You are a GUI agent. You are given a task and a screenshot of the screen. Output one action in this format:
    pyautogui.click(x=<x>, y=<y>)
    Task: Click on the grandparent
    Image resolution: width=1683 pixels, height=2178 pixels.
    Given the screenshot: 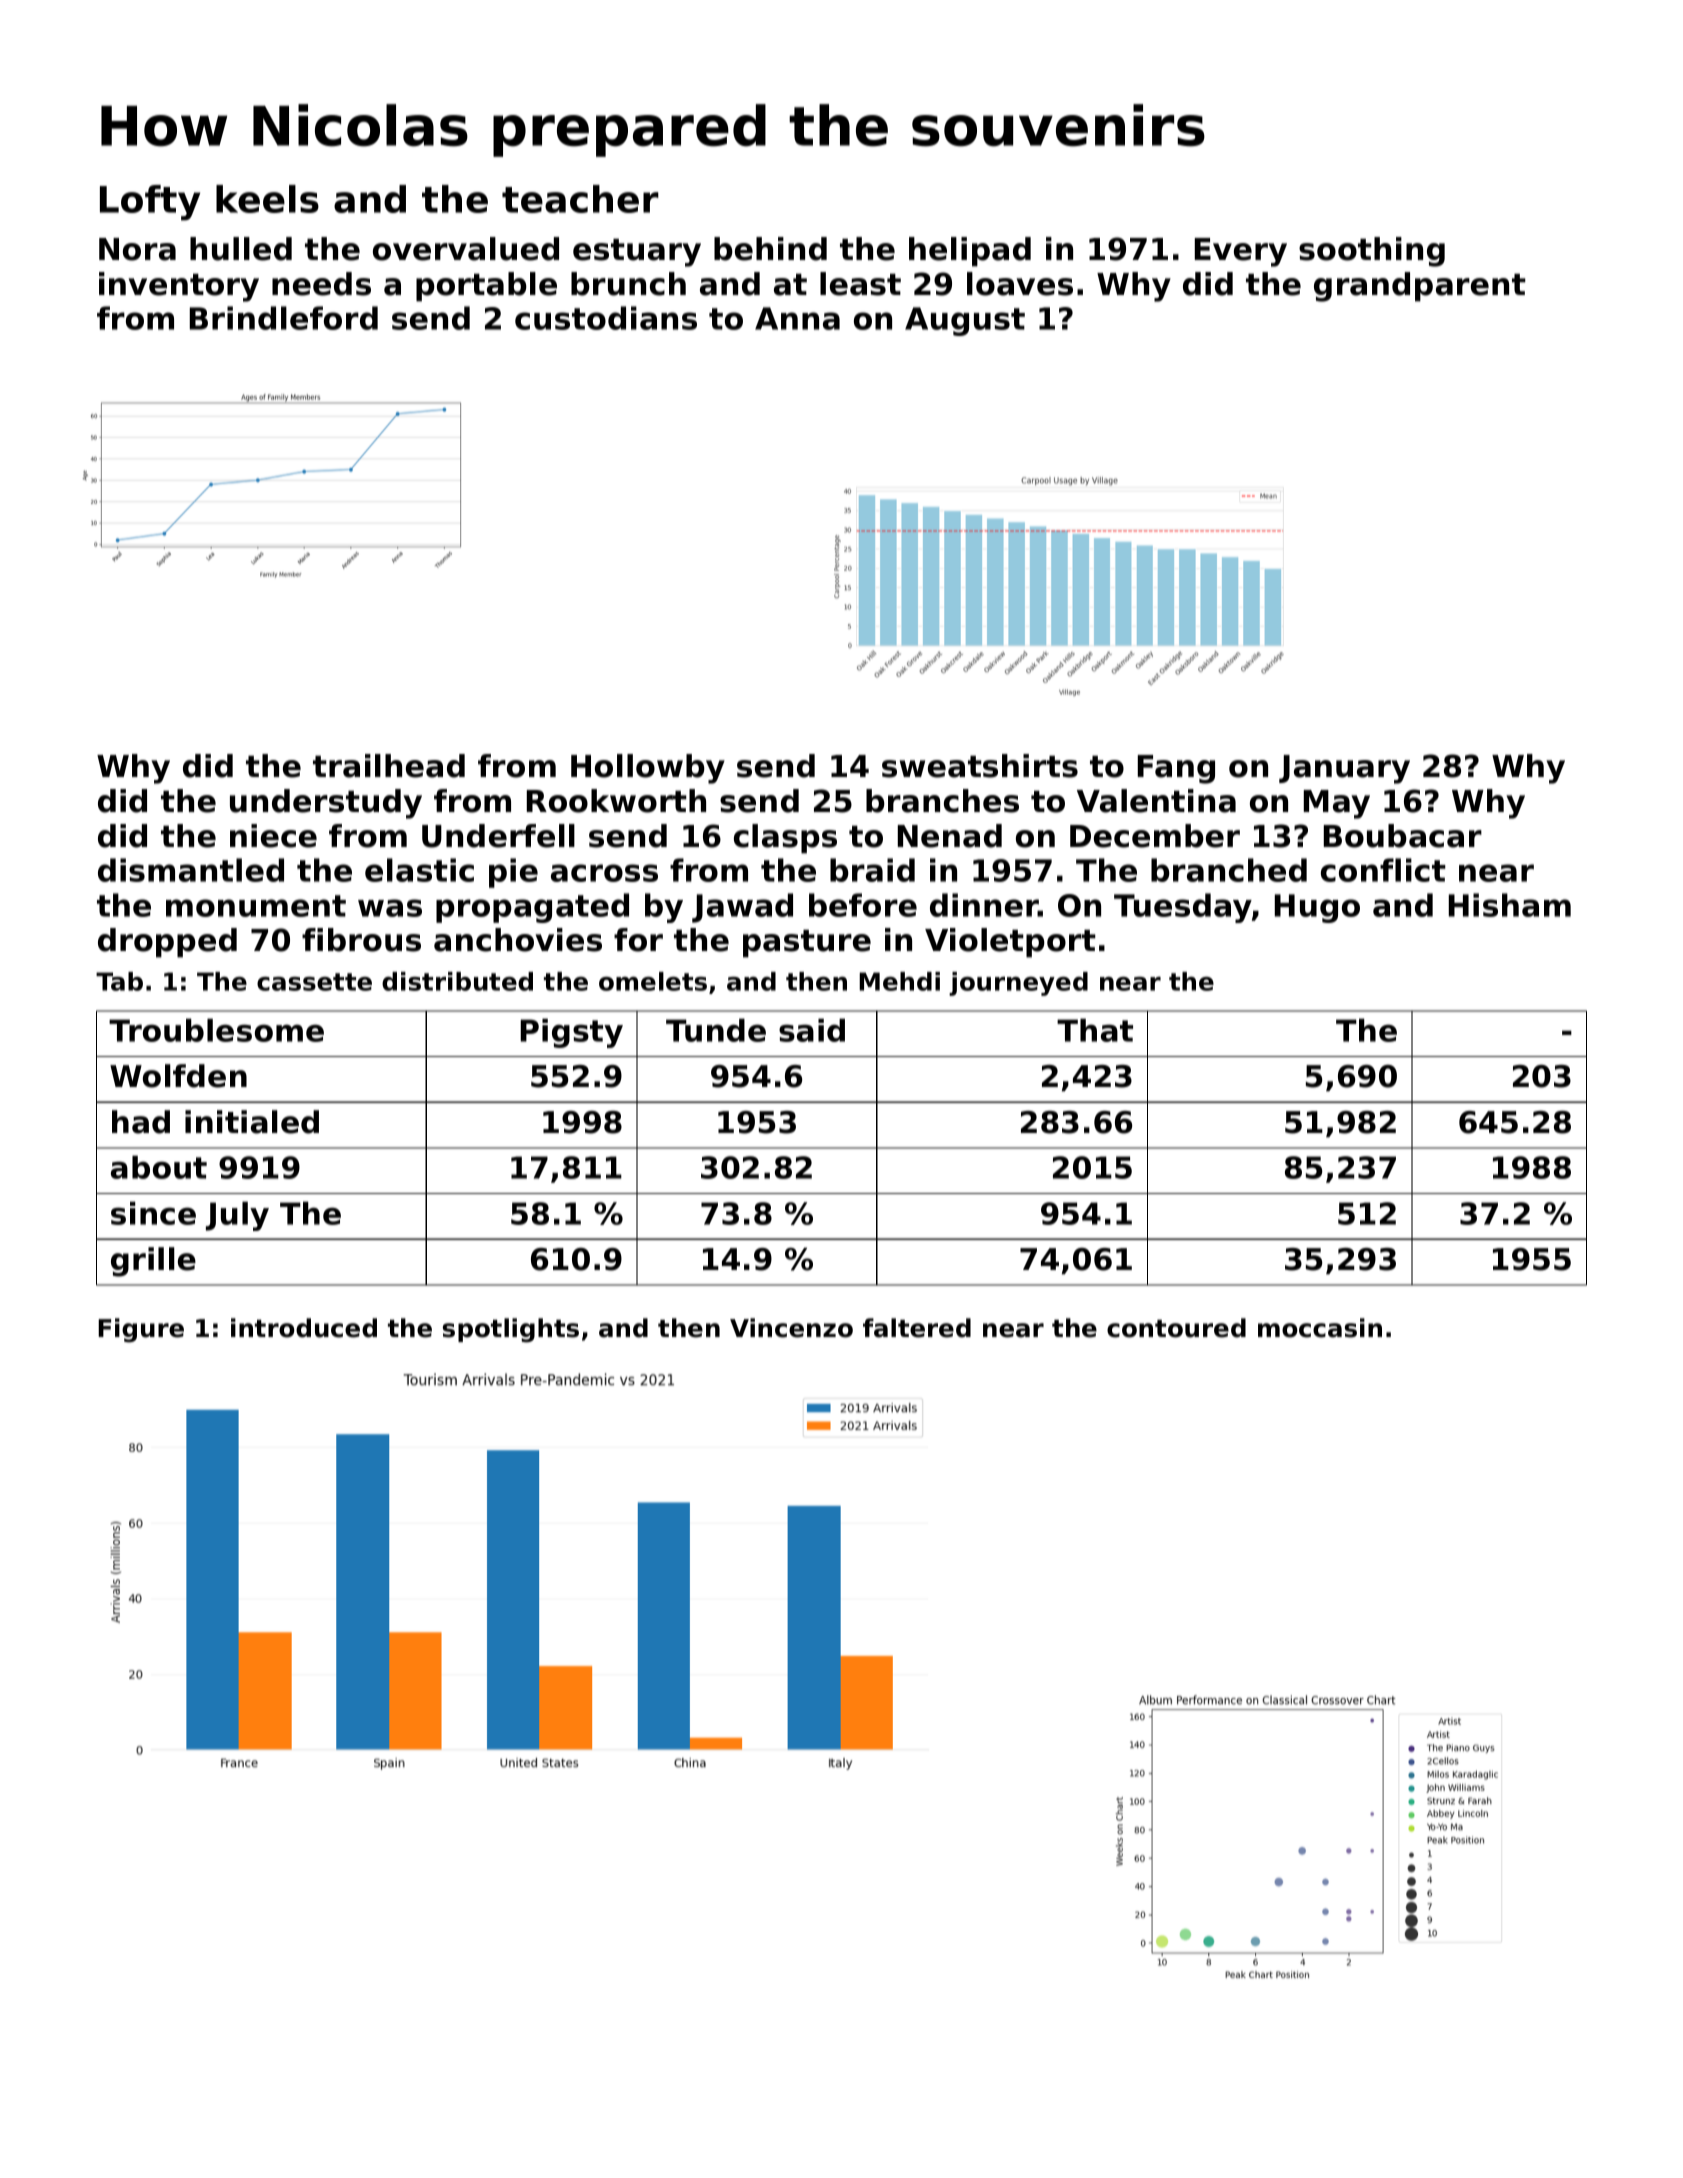 What is the action you would take?
    pyautogui.click(x=1420, y=287)
